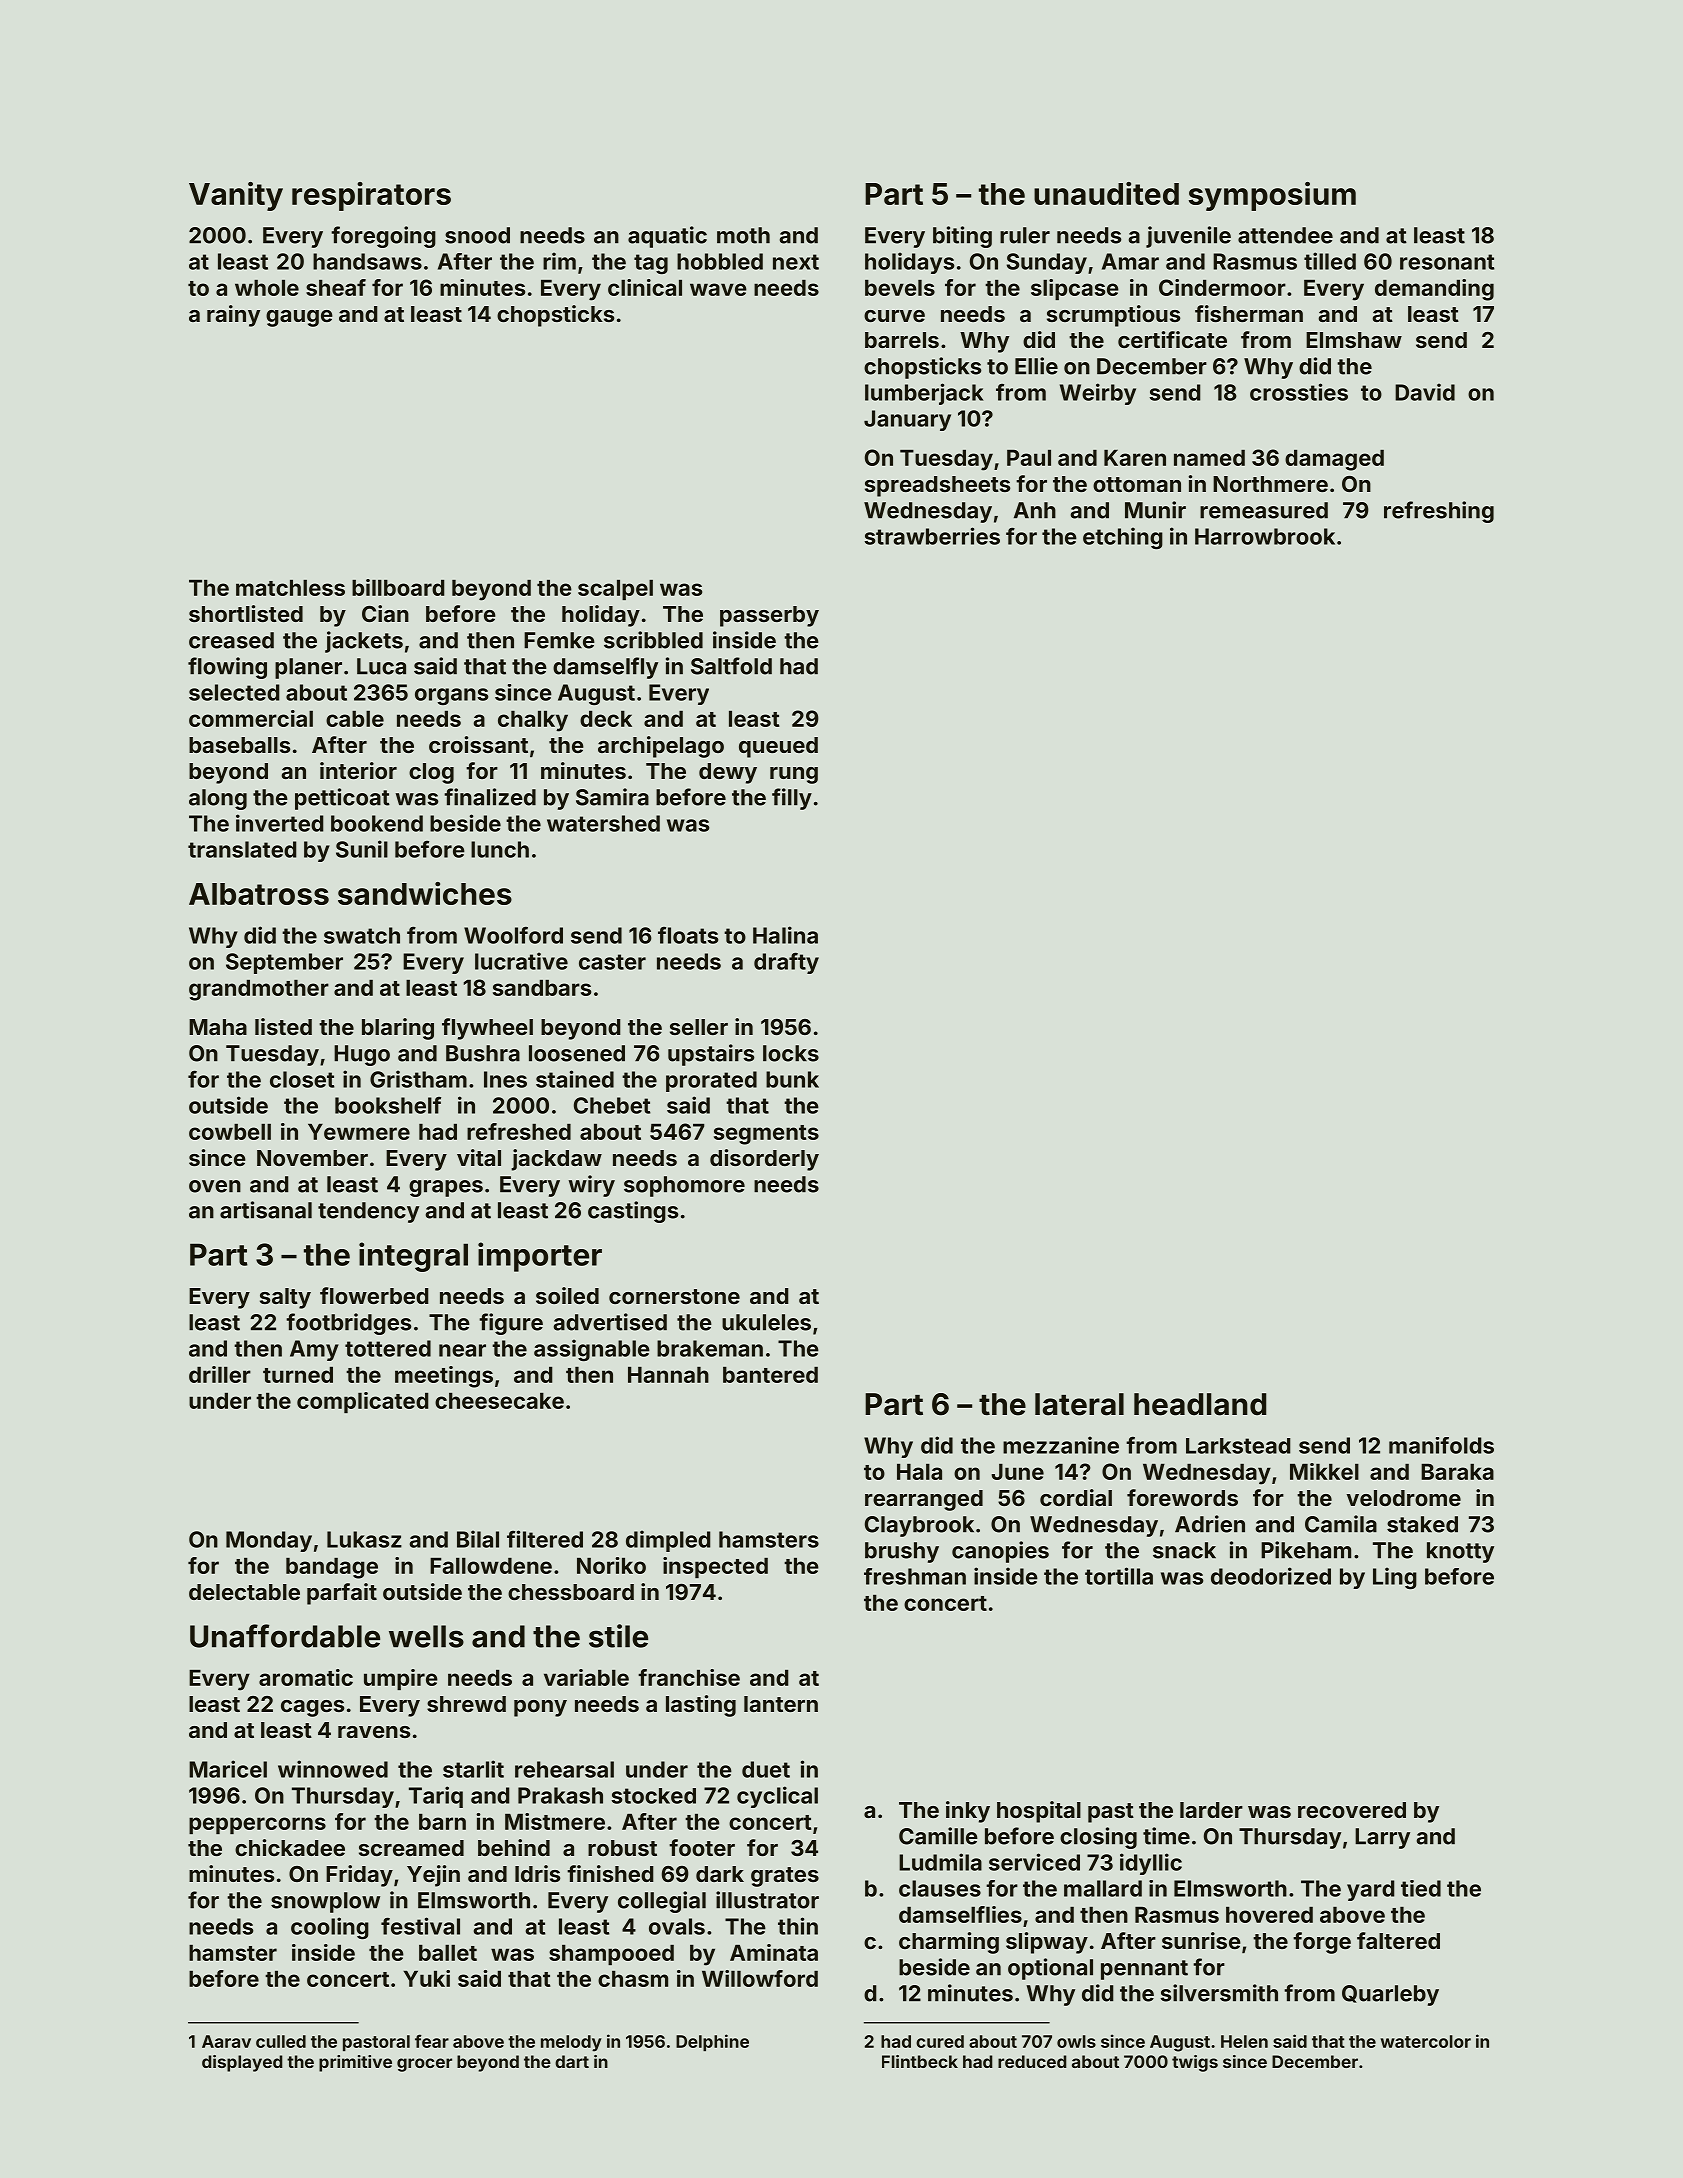 This screenshot has height=2178, width=1683. What do you see at coordinates (1441, 1445) in the screenshot?
I see `manifolds` at bounding box center [1441, 1445].
